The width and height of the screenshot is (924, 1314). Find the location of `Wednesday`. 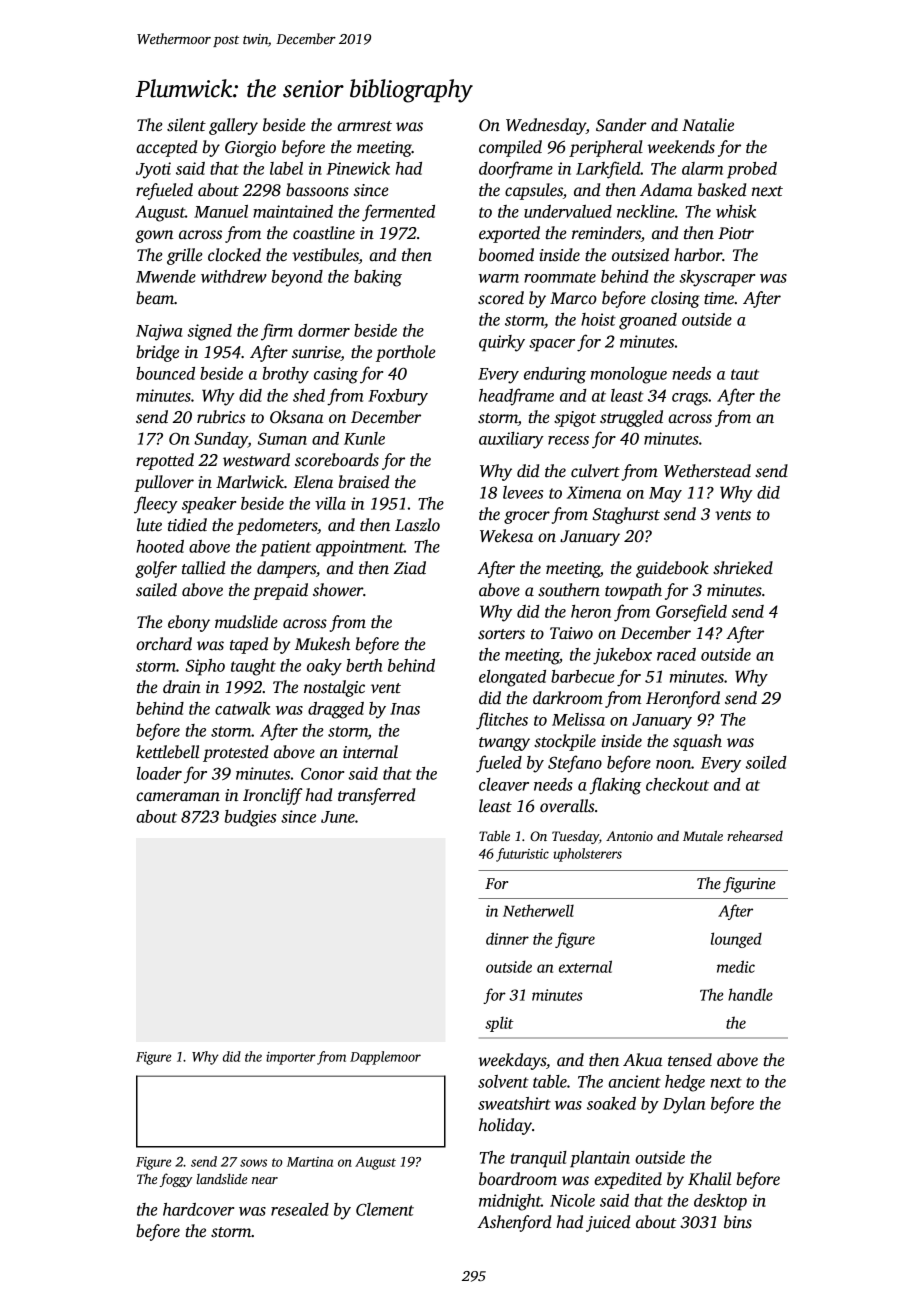

Wednesday is located at coordinates (546, 126).
